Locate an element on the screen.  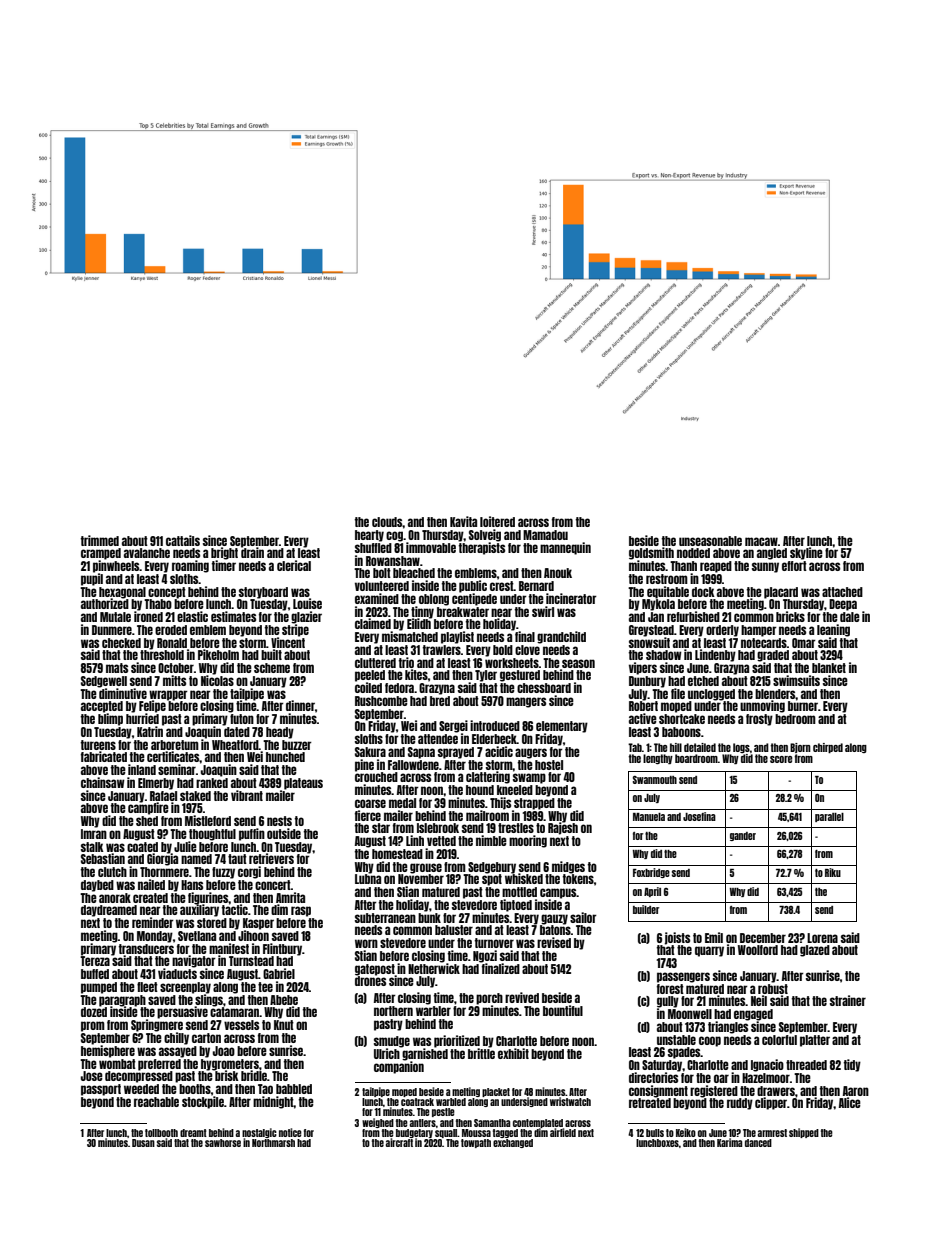
drain is located at coordinates (252, 552).
